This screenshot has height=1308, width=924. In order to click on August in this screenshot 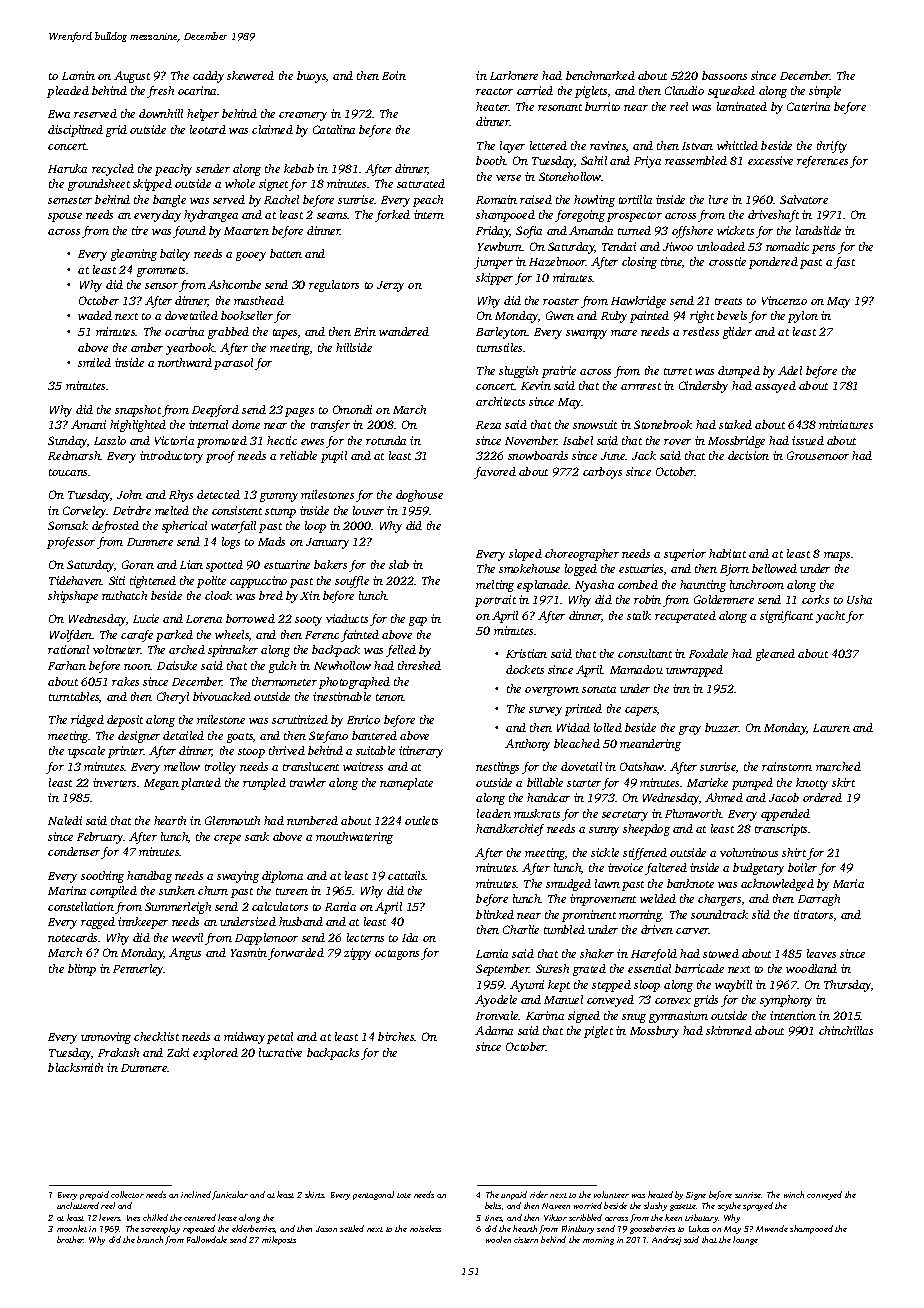, I will do `click(132, 77)`.
